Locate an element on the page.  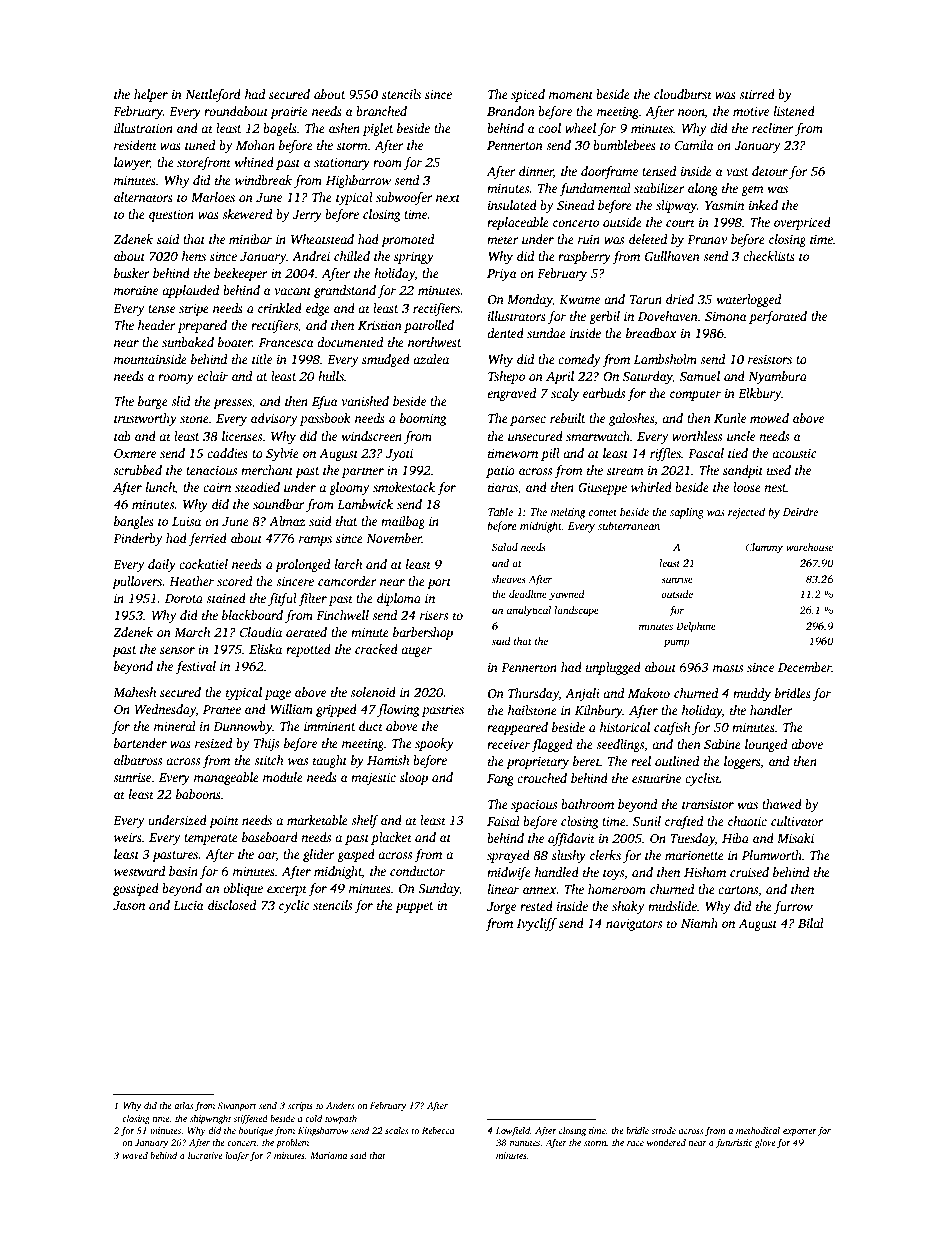
glove is located at coordinates (765, 1143).
